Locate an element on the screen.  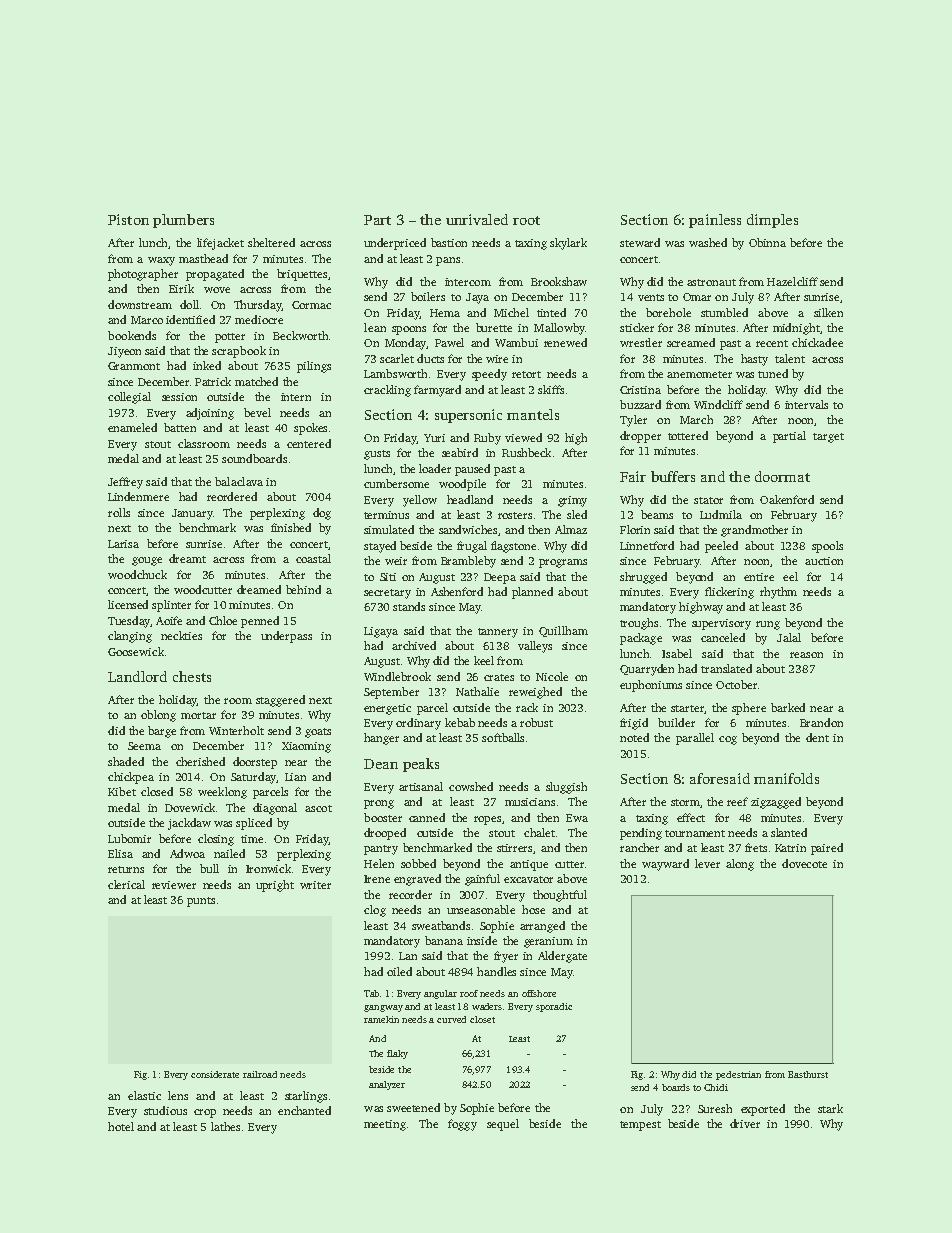
Lambsworth is located at coordinates (395, 373).
